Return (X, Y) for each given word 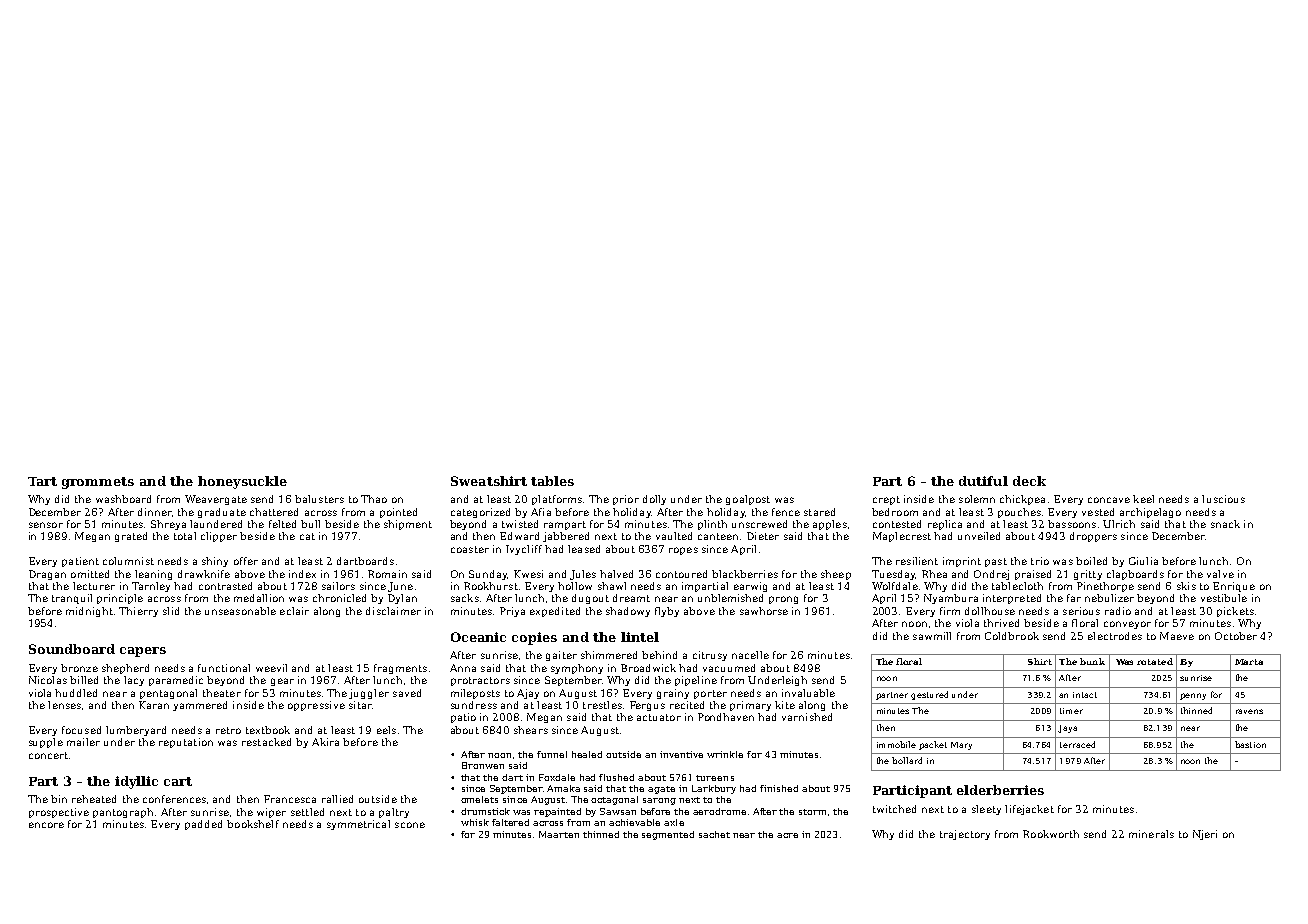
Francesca (290, 799)
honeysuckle (242, 482)
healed (587, 754)
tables (552, 481)
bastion (1250, 744)
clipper (219, 537)
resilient (917, 561)
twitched (894, 809)
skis (1186, 586)
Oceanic (478, 637)
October (1236, 636)
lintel (640, 637)
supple (46, 743)
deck (1029, 481)
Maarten (559, 834)
